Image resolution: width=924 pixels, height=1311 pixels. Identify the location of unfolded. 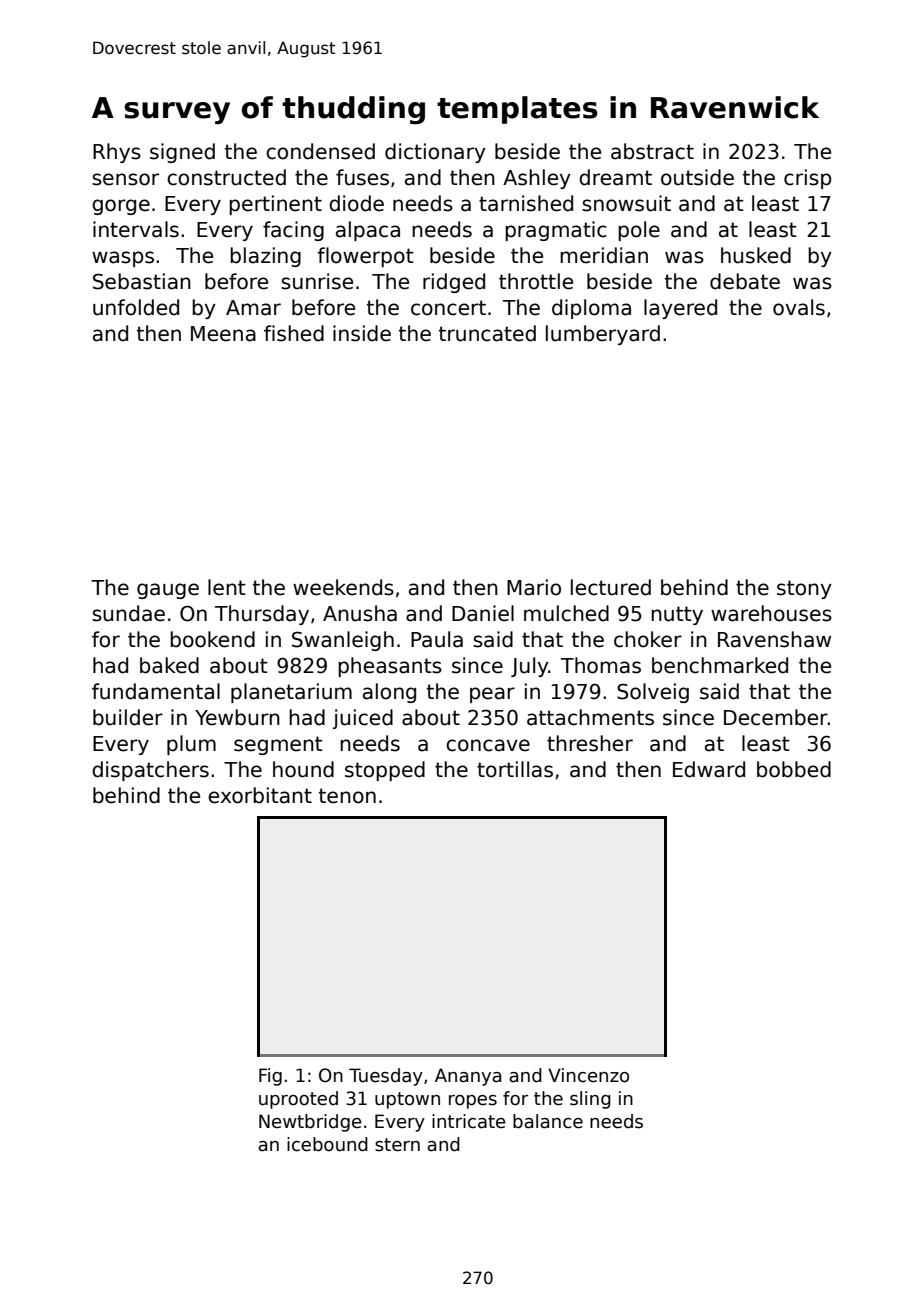
(136, 307).
